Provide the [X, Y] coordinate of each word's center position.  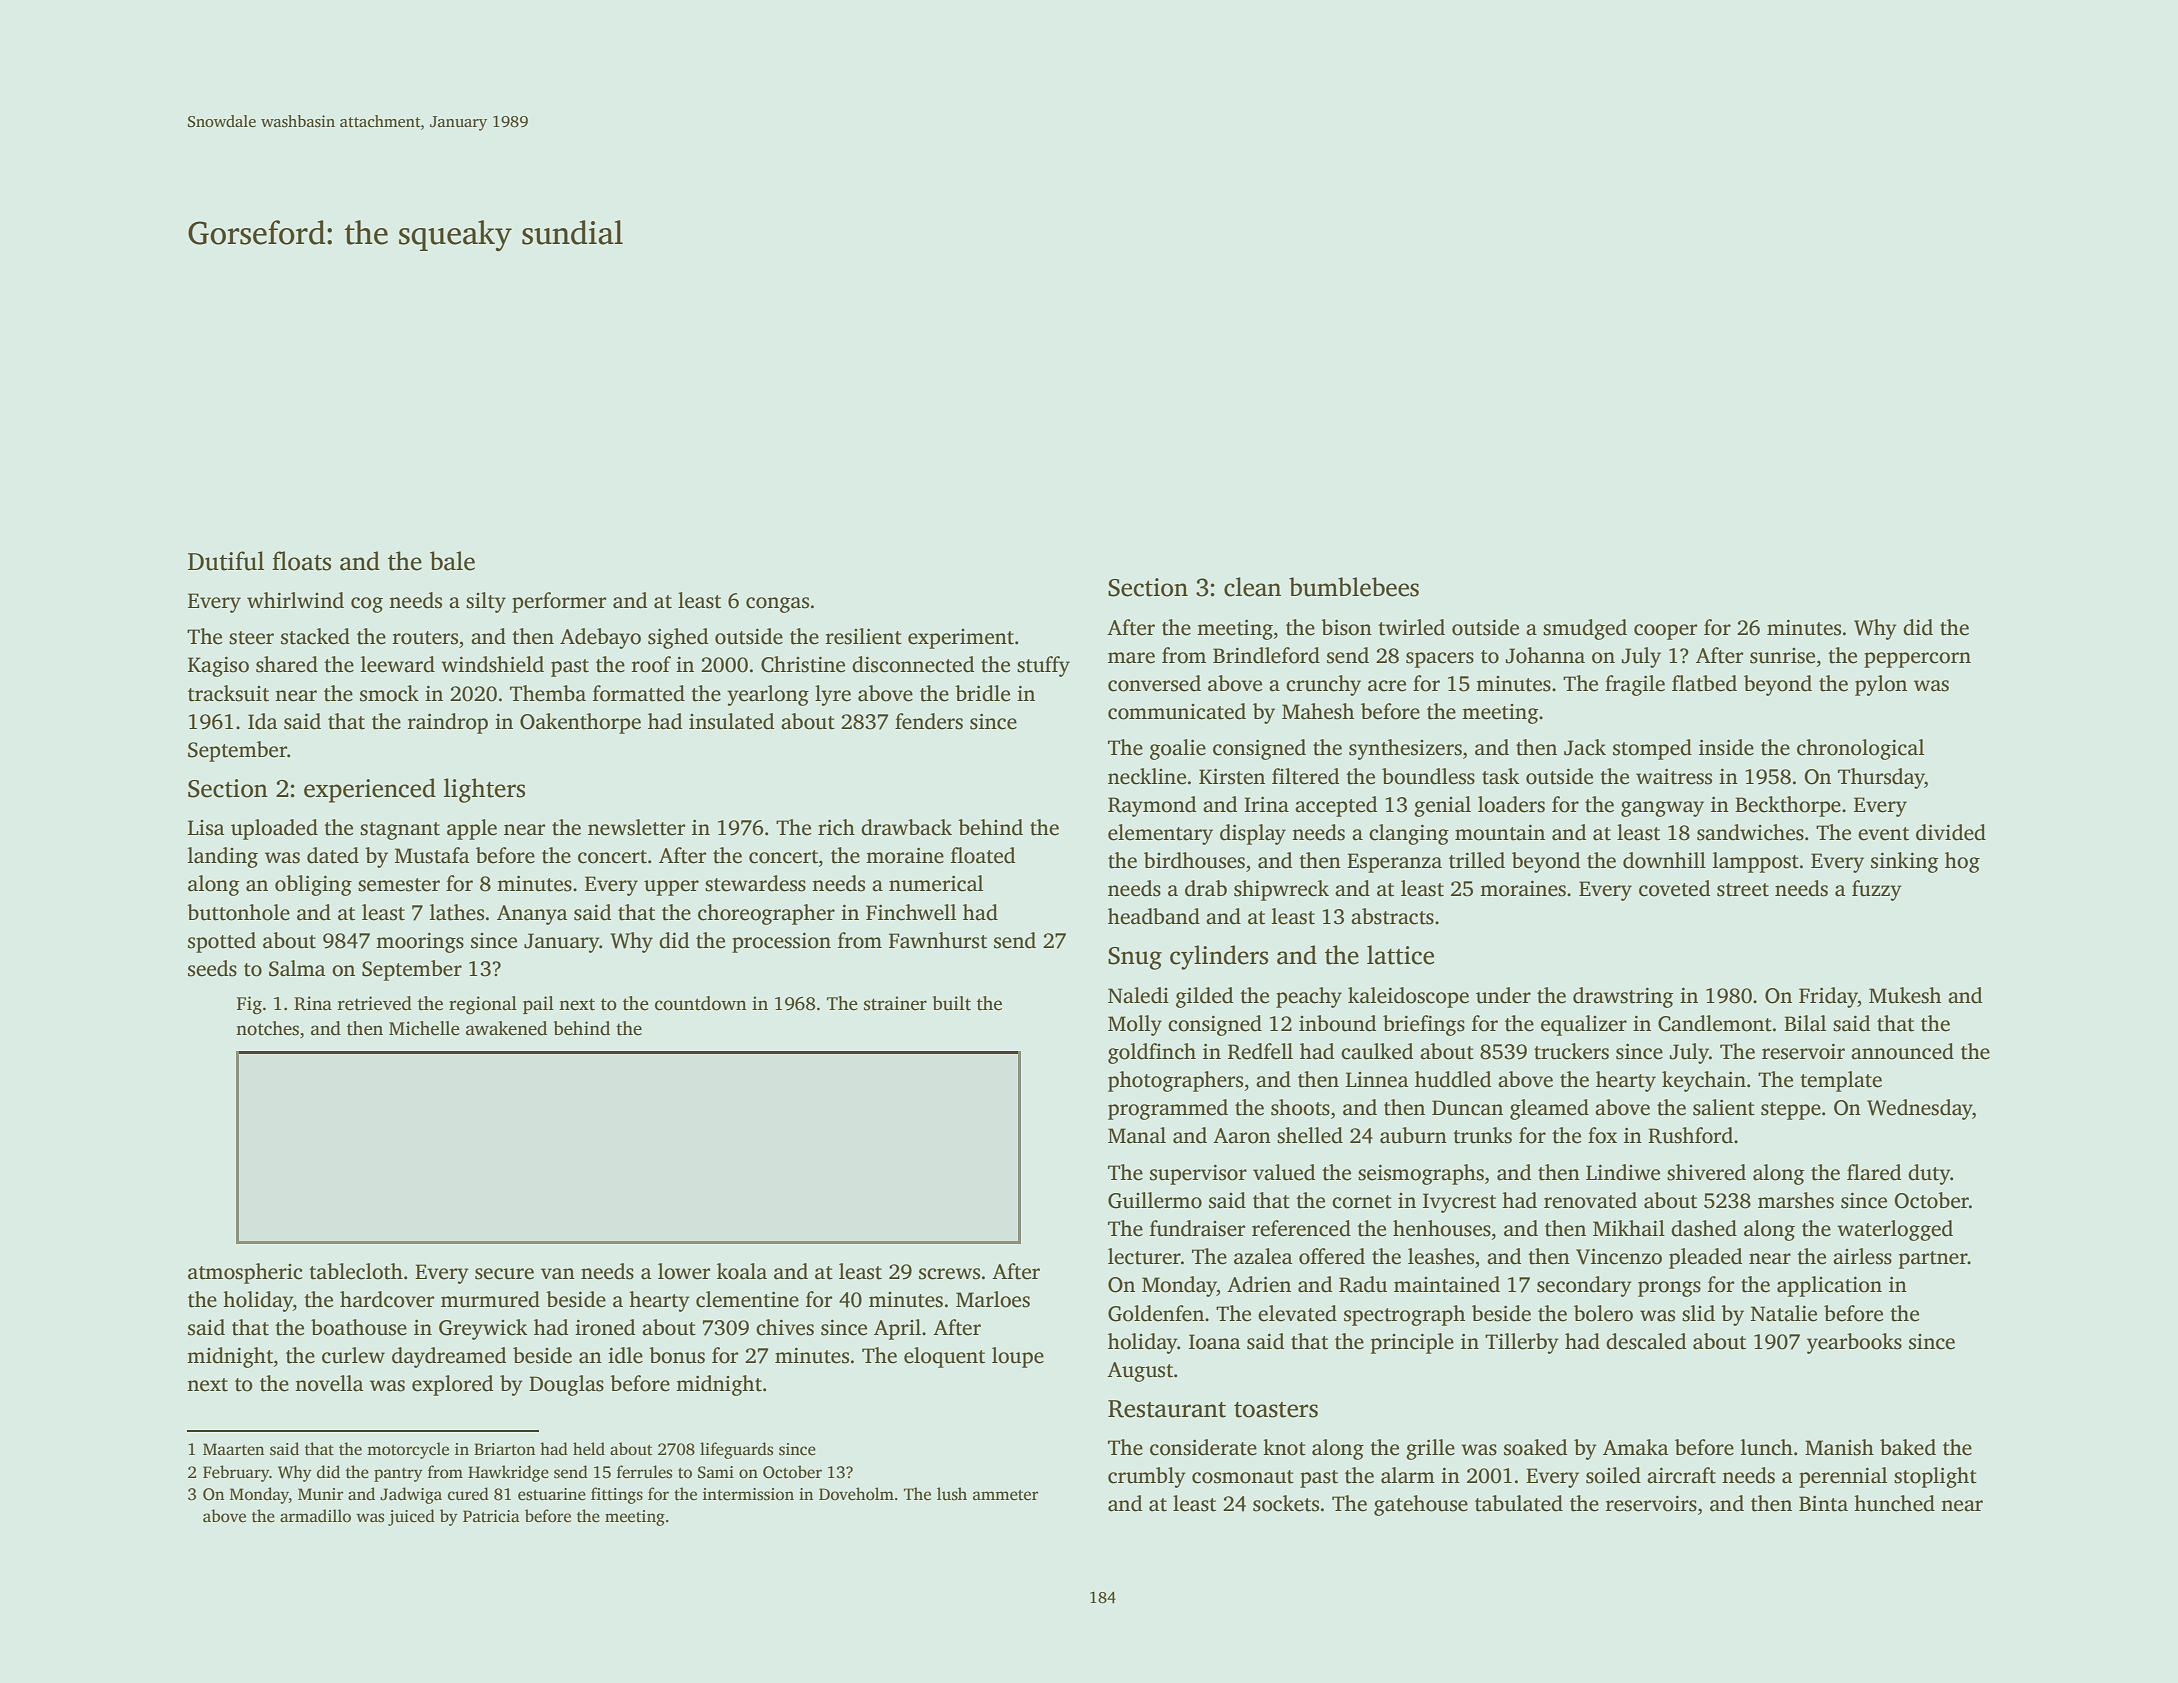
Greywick [483, 1329]
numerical [936, 883]
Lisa [206, 828]
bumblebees [1354, 587]
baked [1908, 1447]
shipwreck [1281, 890]
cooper [1665, 632]
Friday [1828, 997]
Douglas [566, 1385]
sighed [678, 638]
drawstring [1623, 997]
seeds [212, 968]
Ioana [1214, 1342]
